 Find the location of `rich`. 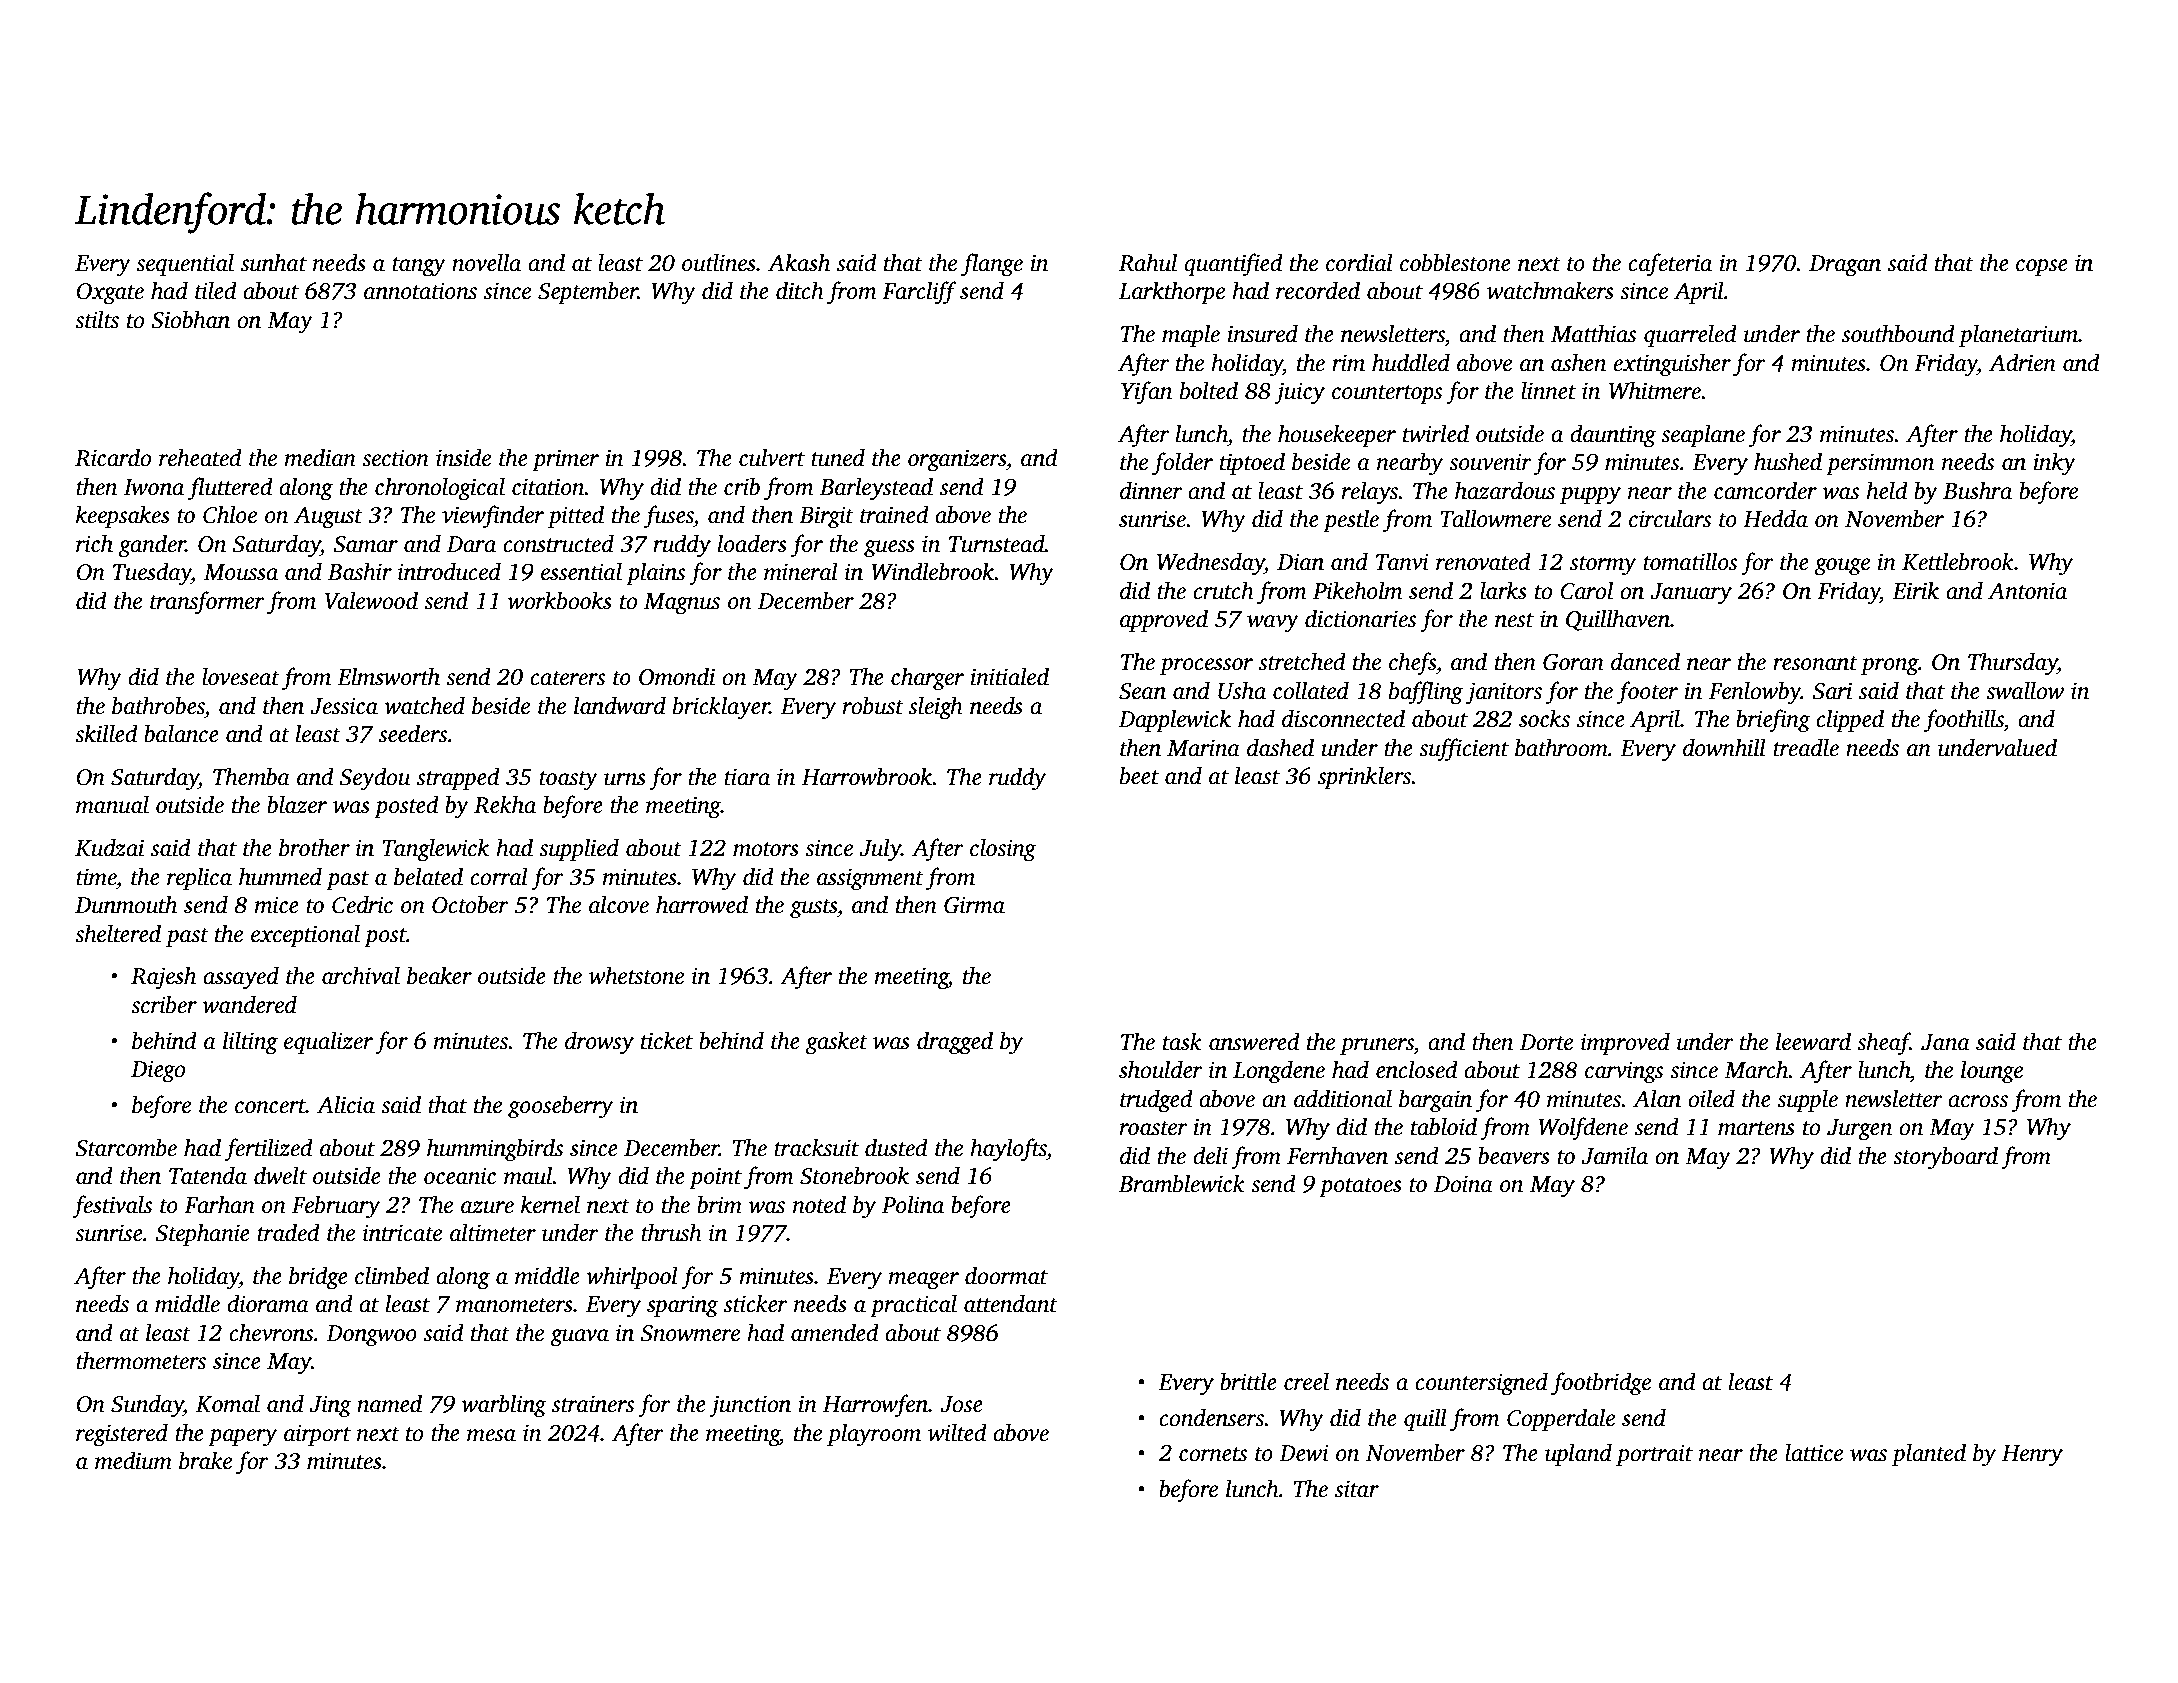

rich is located at coordinates (94, 543).
